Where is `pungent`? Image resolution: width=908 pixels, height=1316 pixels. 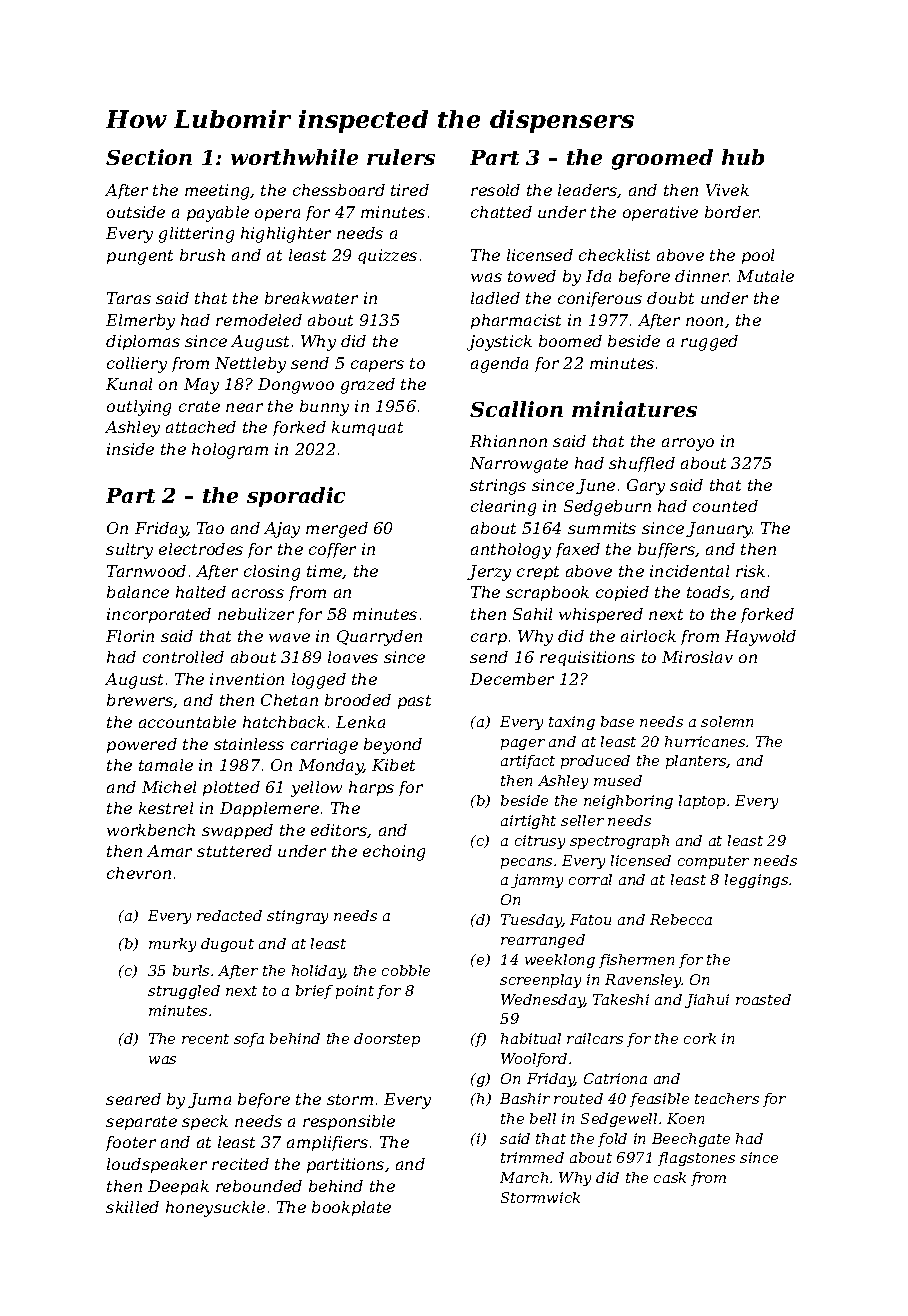
pungent is located at coordinates (140, 257).
